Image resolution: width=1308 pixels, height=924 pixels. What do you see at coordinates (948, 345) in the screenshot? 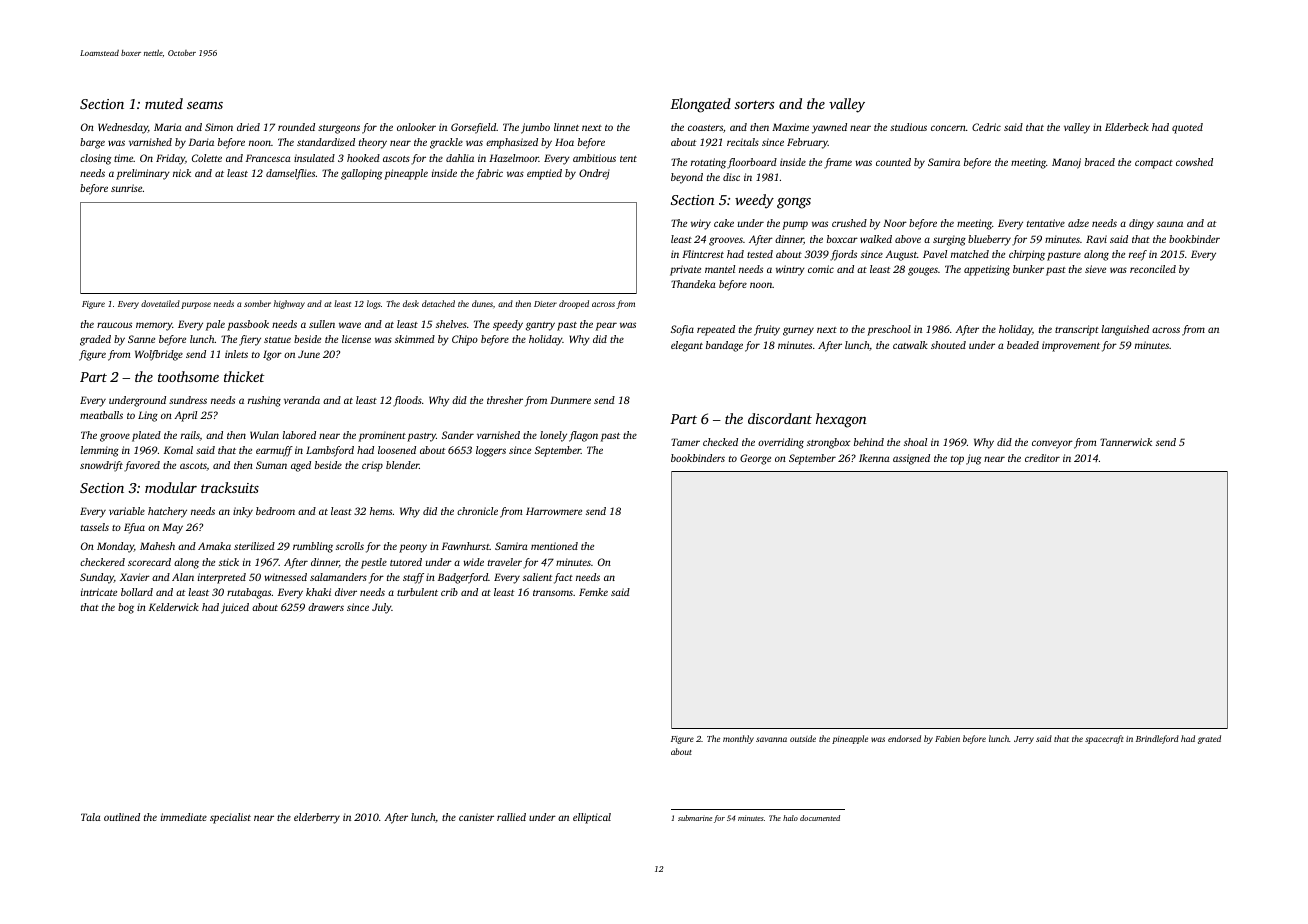
I see `shouted` at bounding box center [948, 345].
